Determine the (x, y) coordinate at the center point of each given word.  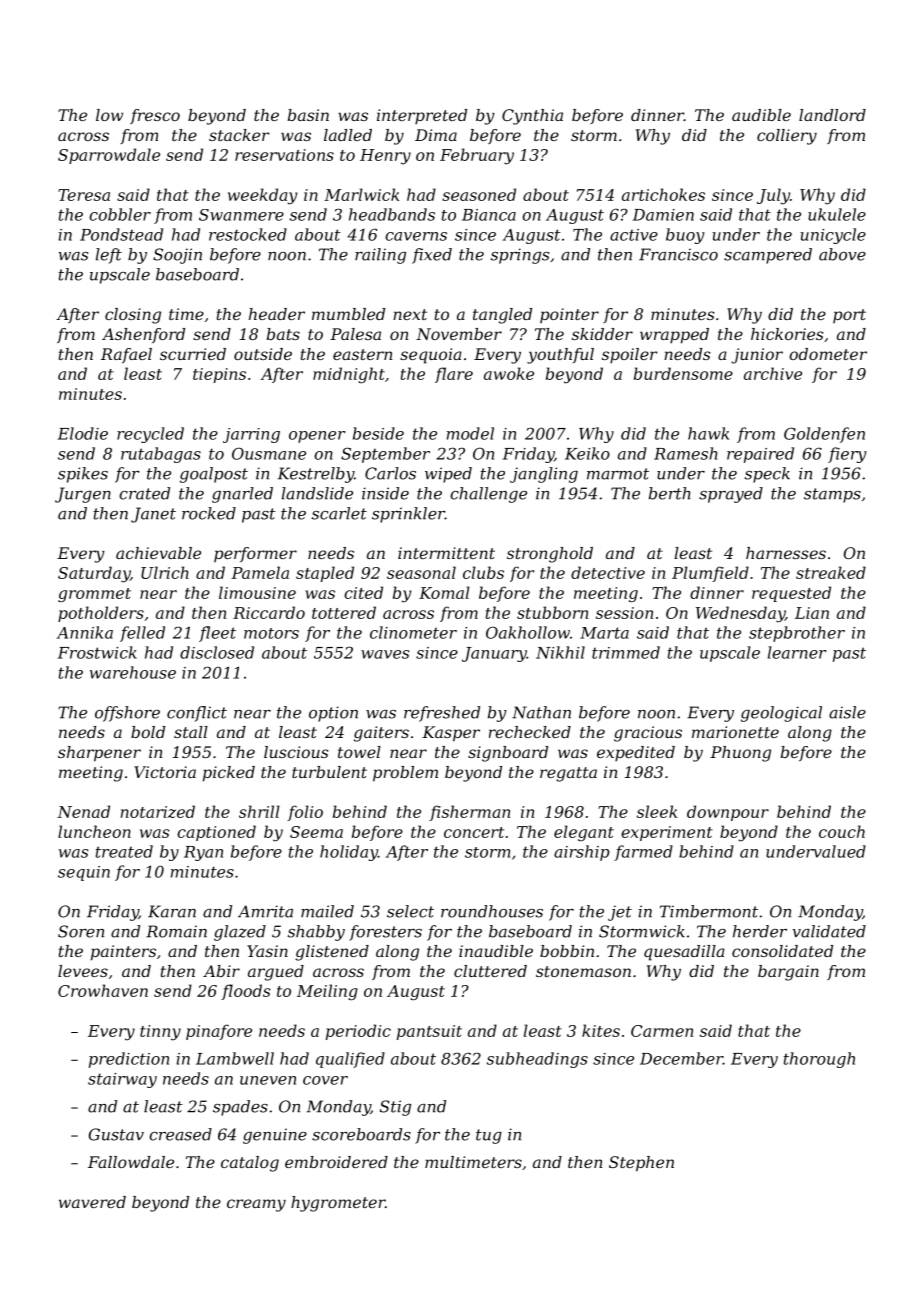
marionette (735, 732)
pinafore (219, 1032)
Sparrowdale (109, 156)
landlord (832, 115)
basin (308, 115)
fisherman (469, 813)
